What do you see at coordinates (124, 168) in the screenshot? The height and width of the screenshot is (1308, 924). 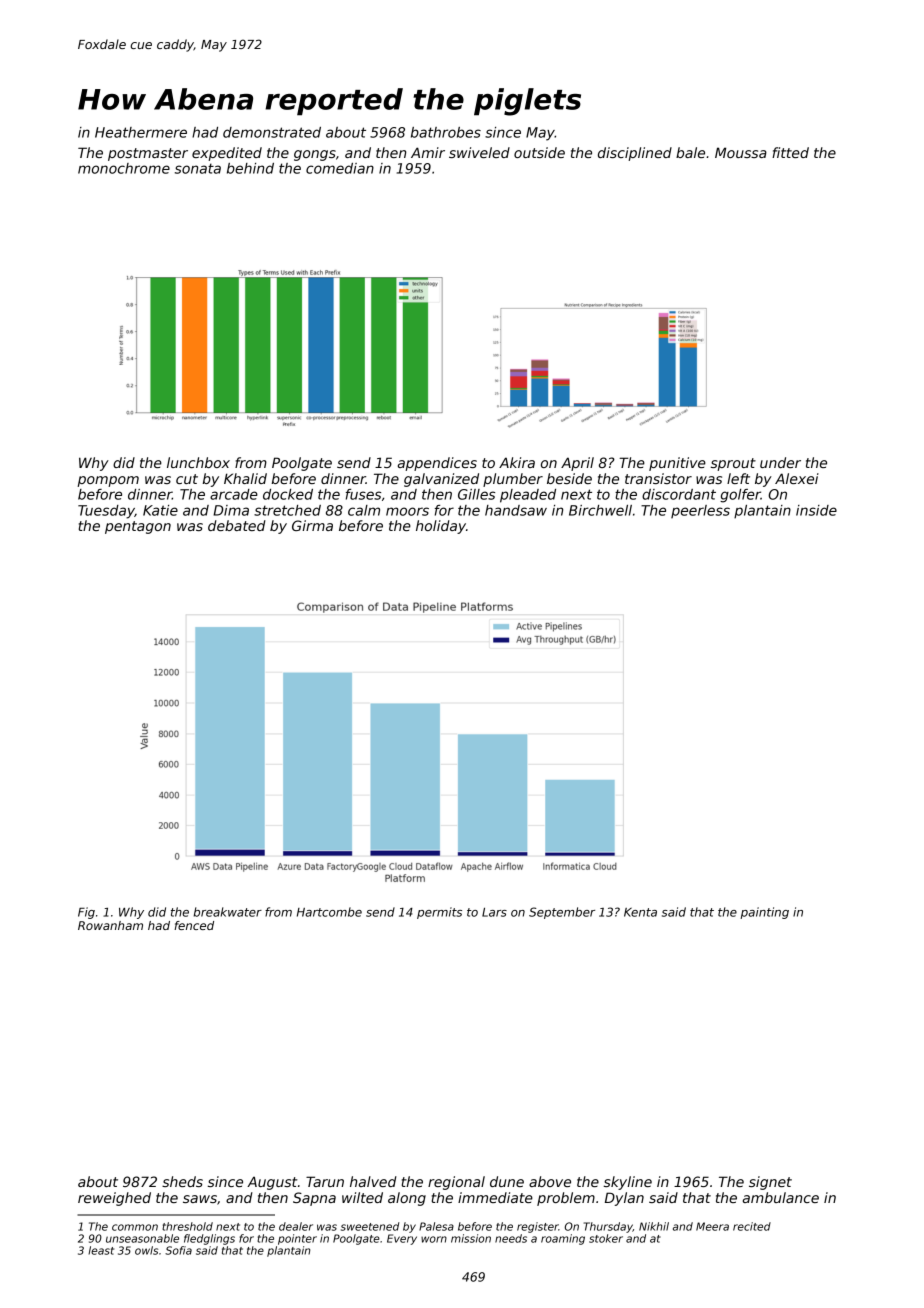 I see `monochrome` at bounding box center [124, 168].
